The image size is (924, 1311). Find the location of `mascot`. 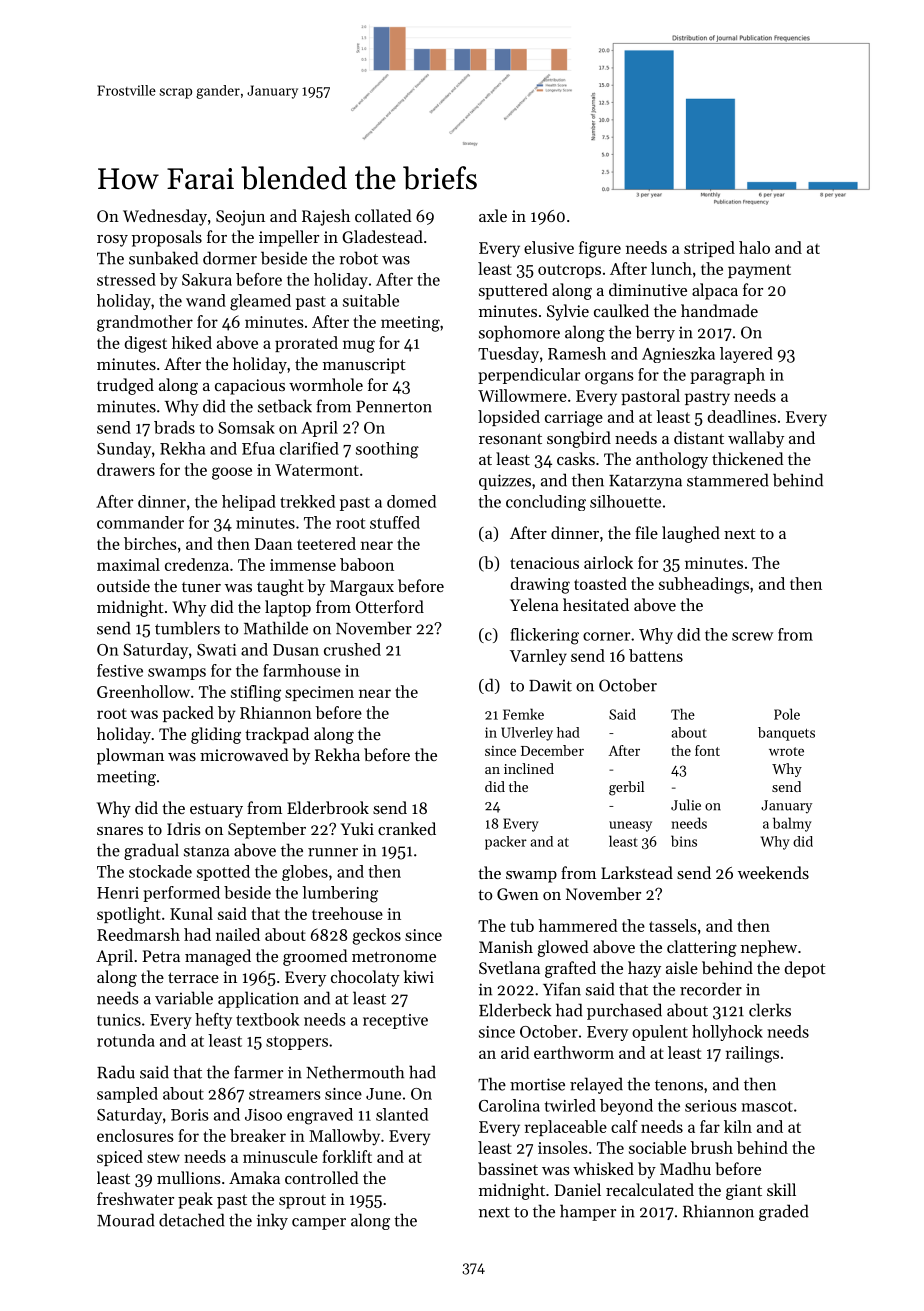

mascot is located at coordinates (767, 1106).
